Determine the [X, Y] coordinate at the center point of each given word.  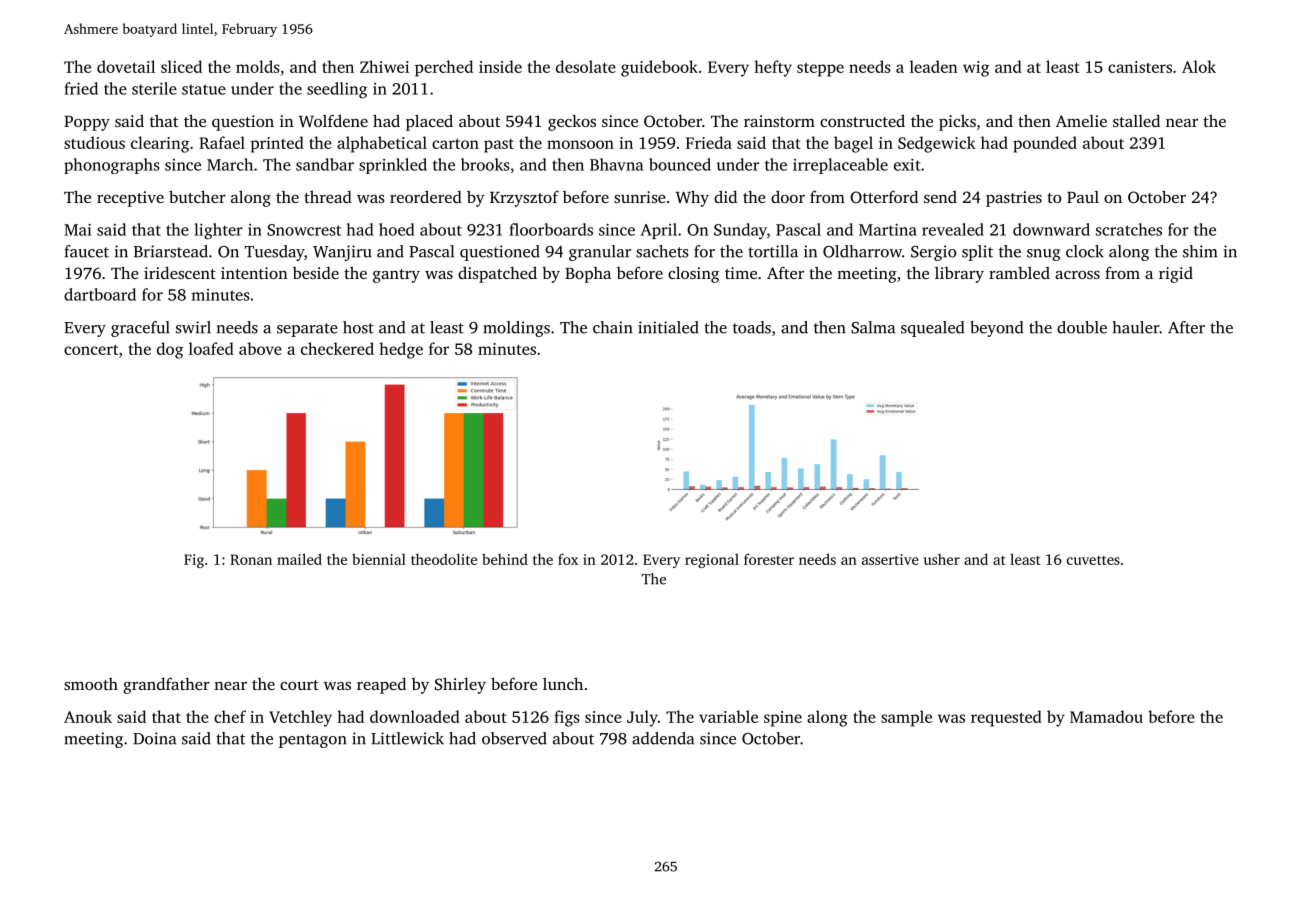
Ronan [251, 559]
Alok [1199, 66]
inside [500, 66]
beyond [996, 329]
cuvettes [1093, 560]
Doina [154, 738]
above [260, 348]
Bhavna [616, 164]
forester [769, 559]
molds [258, 66]
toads [752, 327]
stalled [1136, 120]
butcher [197, 196]
